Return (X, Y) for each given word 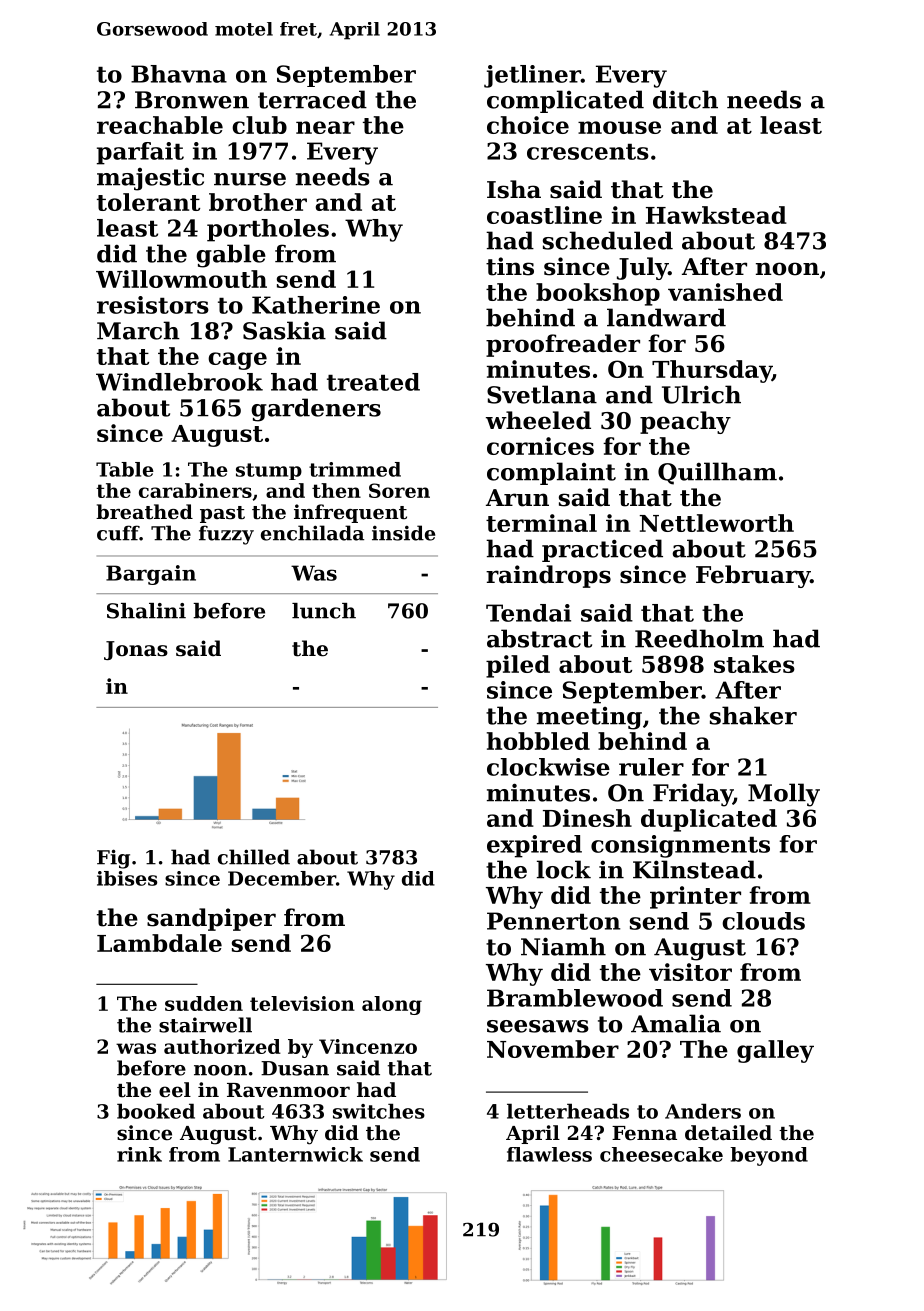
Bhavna (179, 74)
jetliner (532, 76)
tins (510, 266)
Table (125, 469)
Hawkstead (716, 215)
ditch (685, 99)
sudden (204, 1003)
